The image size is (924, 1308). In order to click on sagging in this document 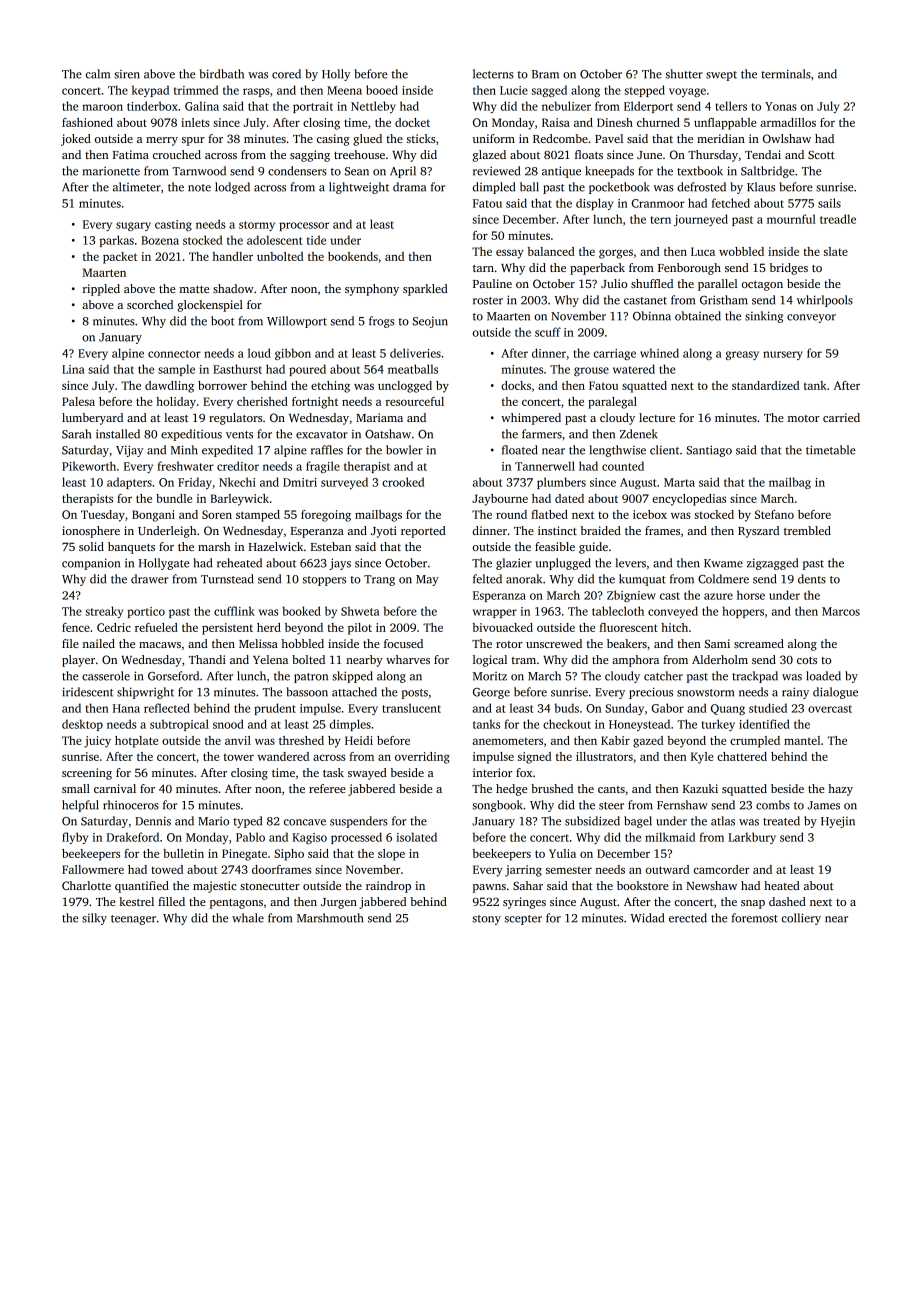, I will do `click(310, 156)`.
